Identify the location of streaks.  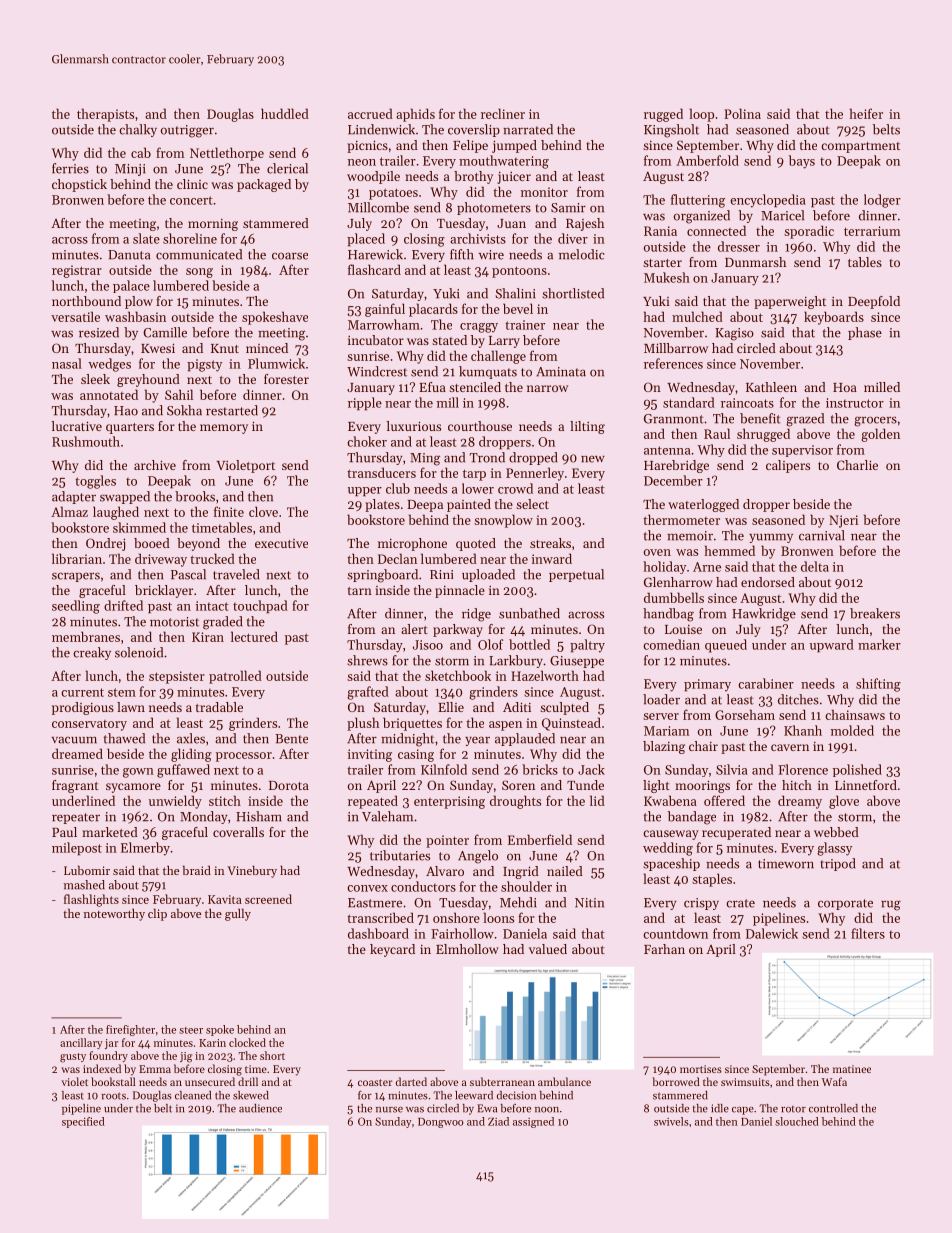
(550, 543).
